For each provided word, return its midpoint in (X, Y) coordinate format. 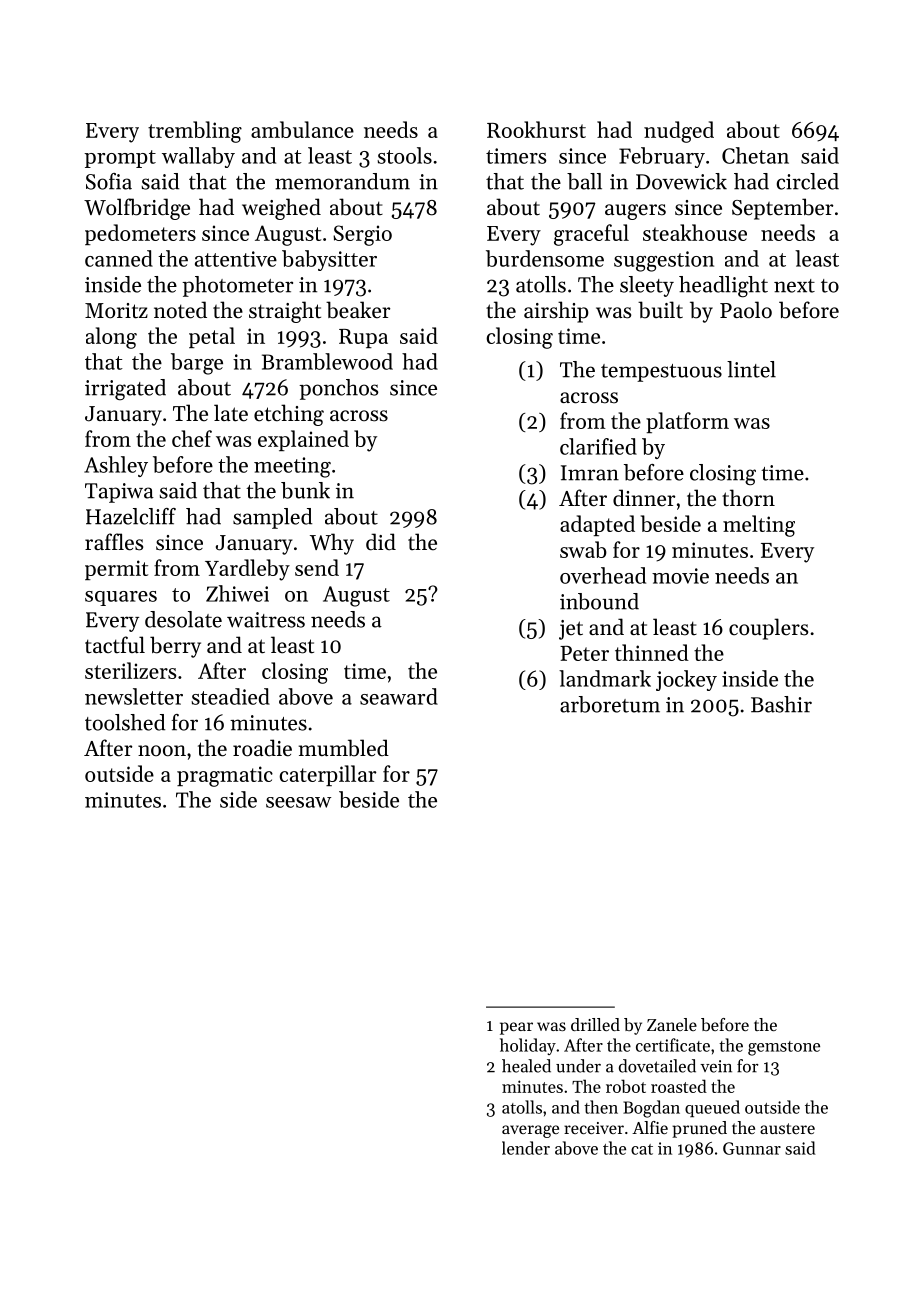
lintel (751, 369)
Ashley (116, 466)
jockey (686, 680)
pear (516, 1028)
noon (162, 751)
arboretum (610, 704)
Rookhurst (536, 129)
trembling (195, 132)
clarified (598, 446)
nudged (679, 132)
